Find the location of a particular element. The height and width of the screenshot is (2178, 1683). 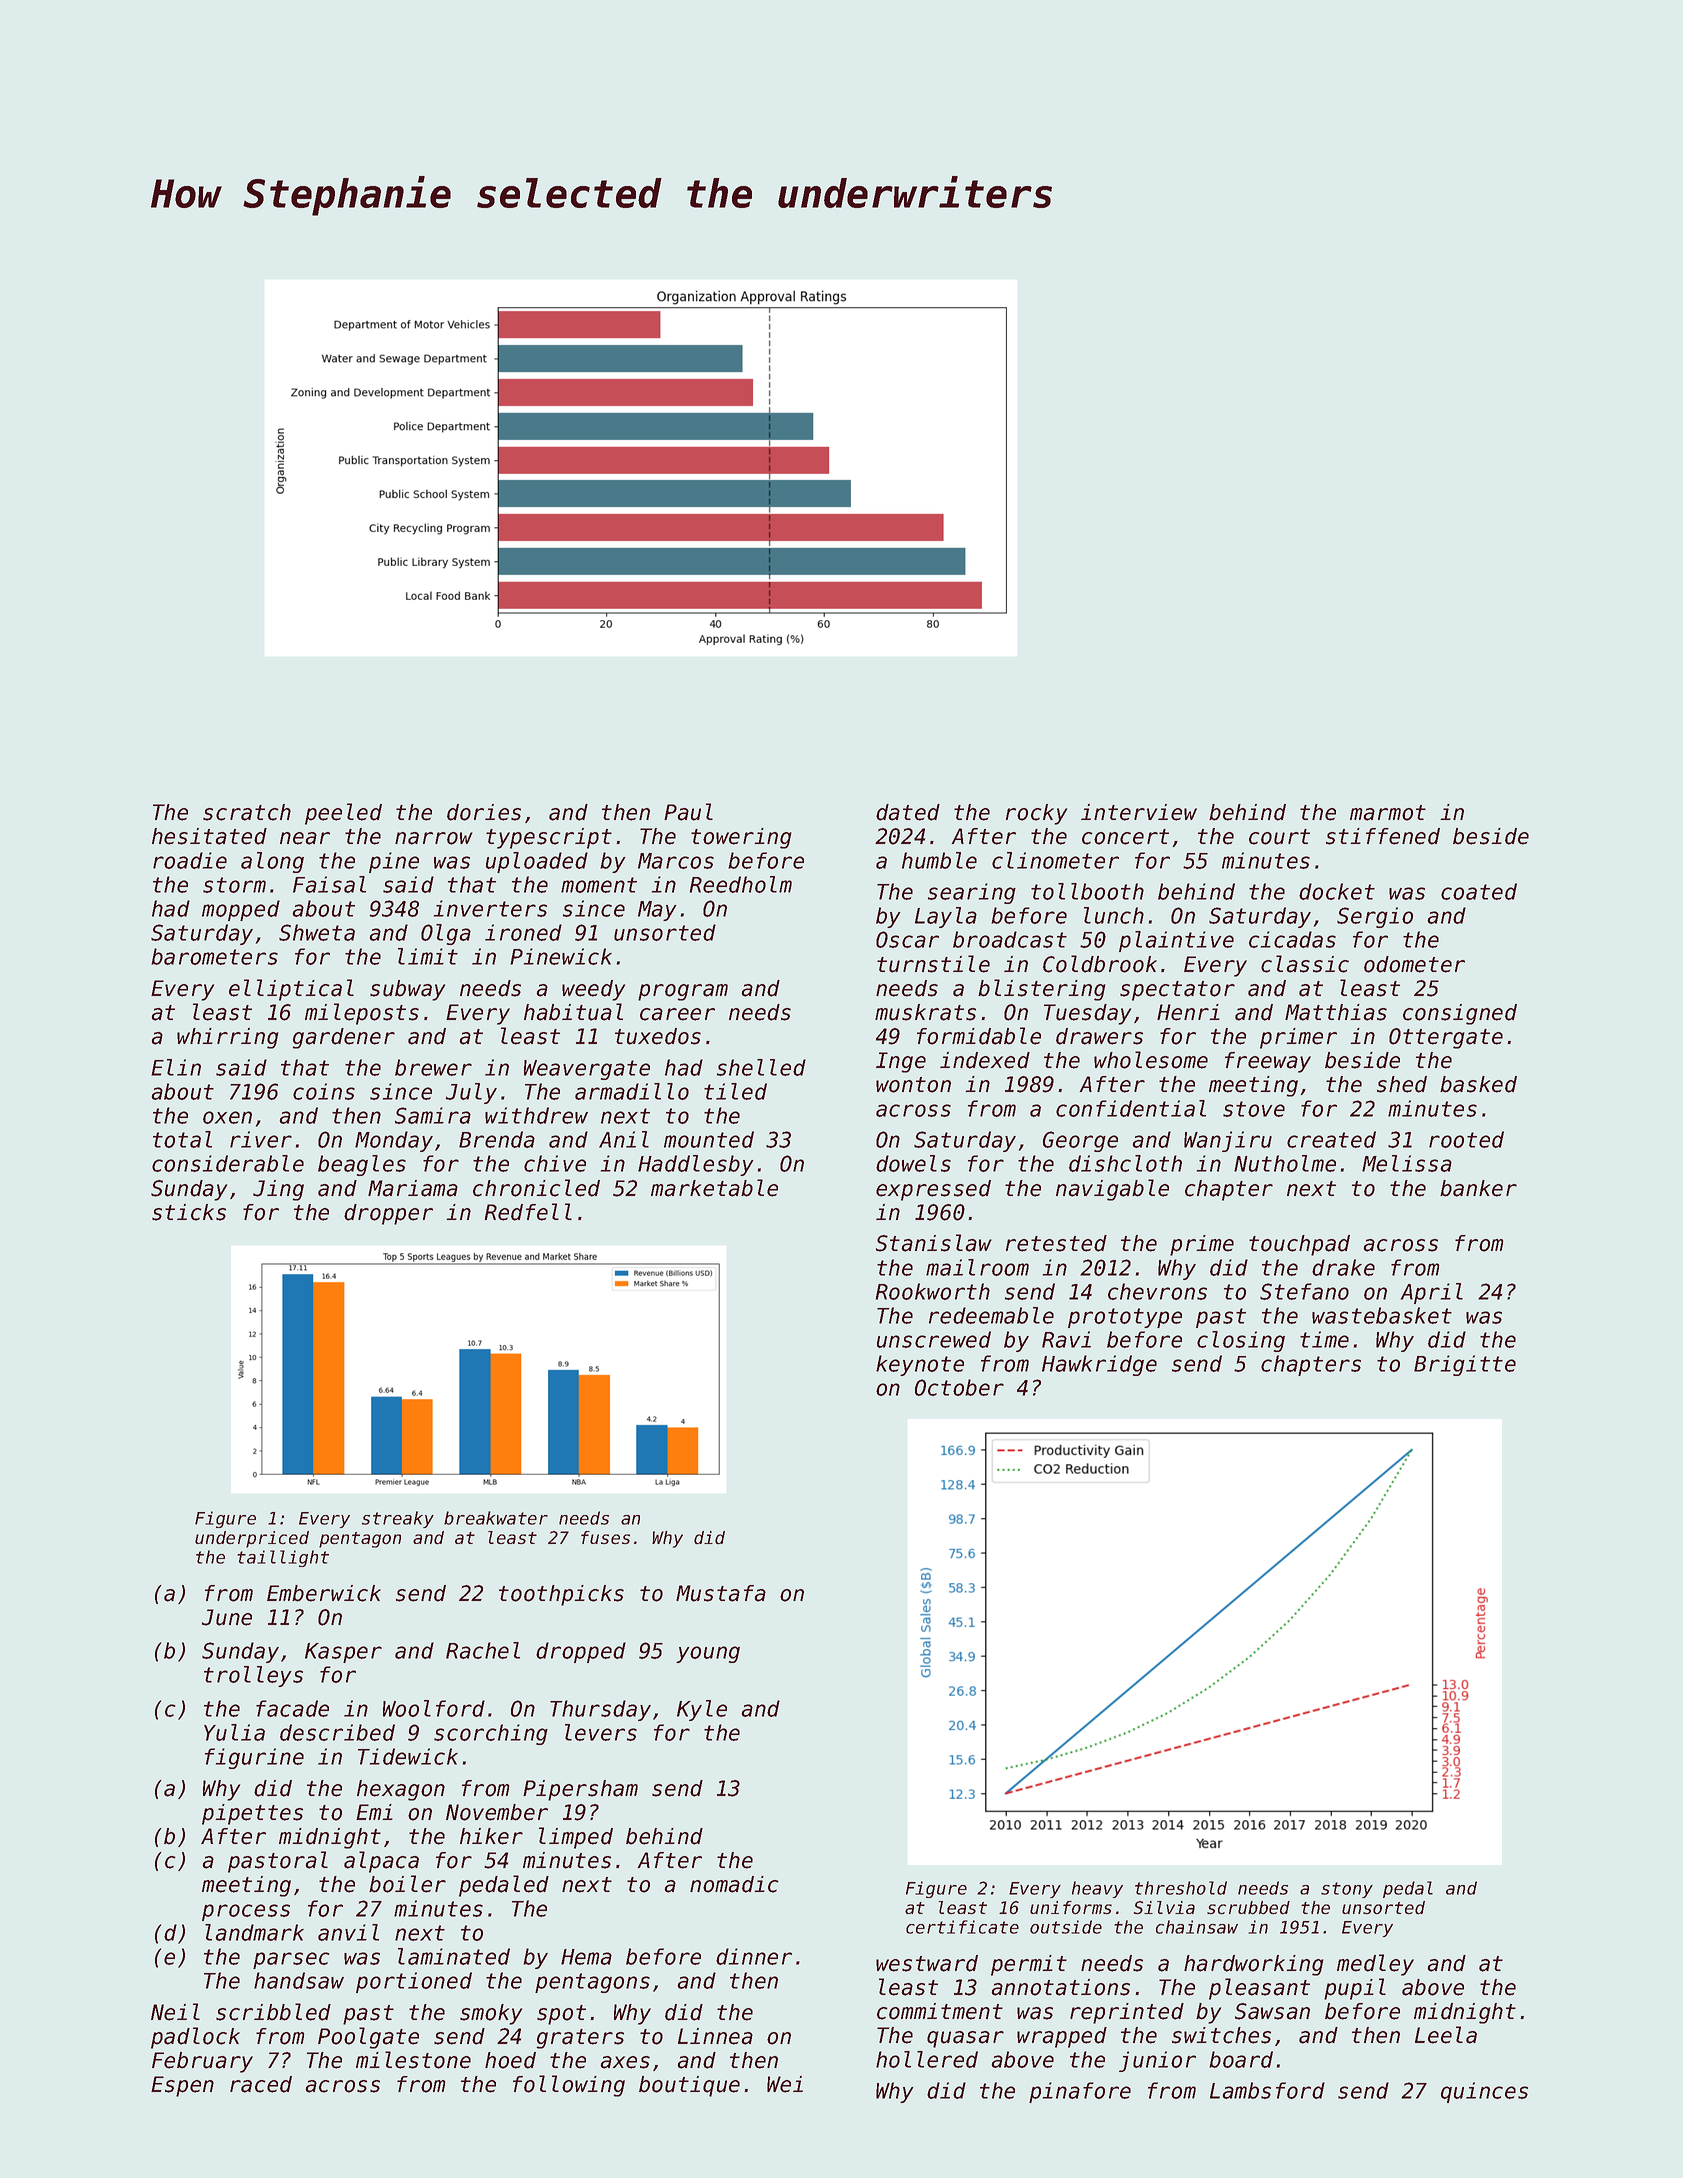

rocky is located at coordinates (1036, 814).
